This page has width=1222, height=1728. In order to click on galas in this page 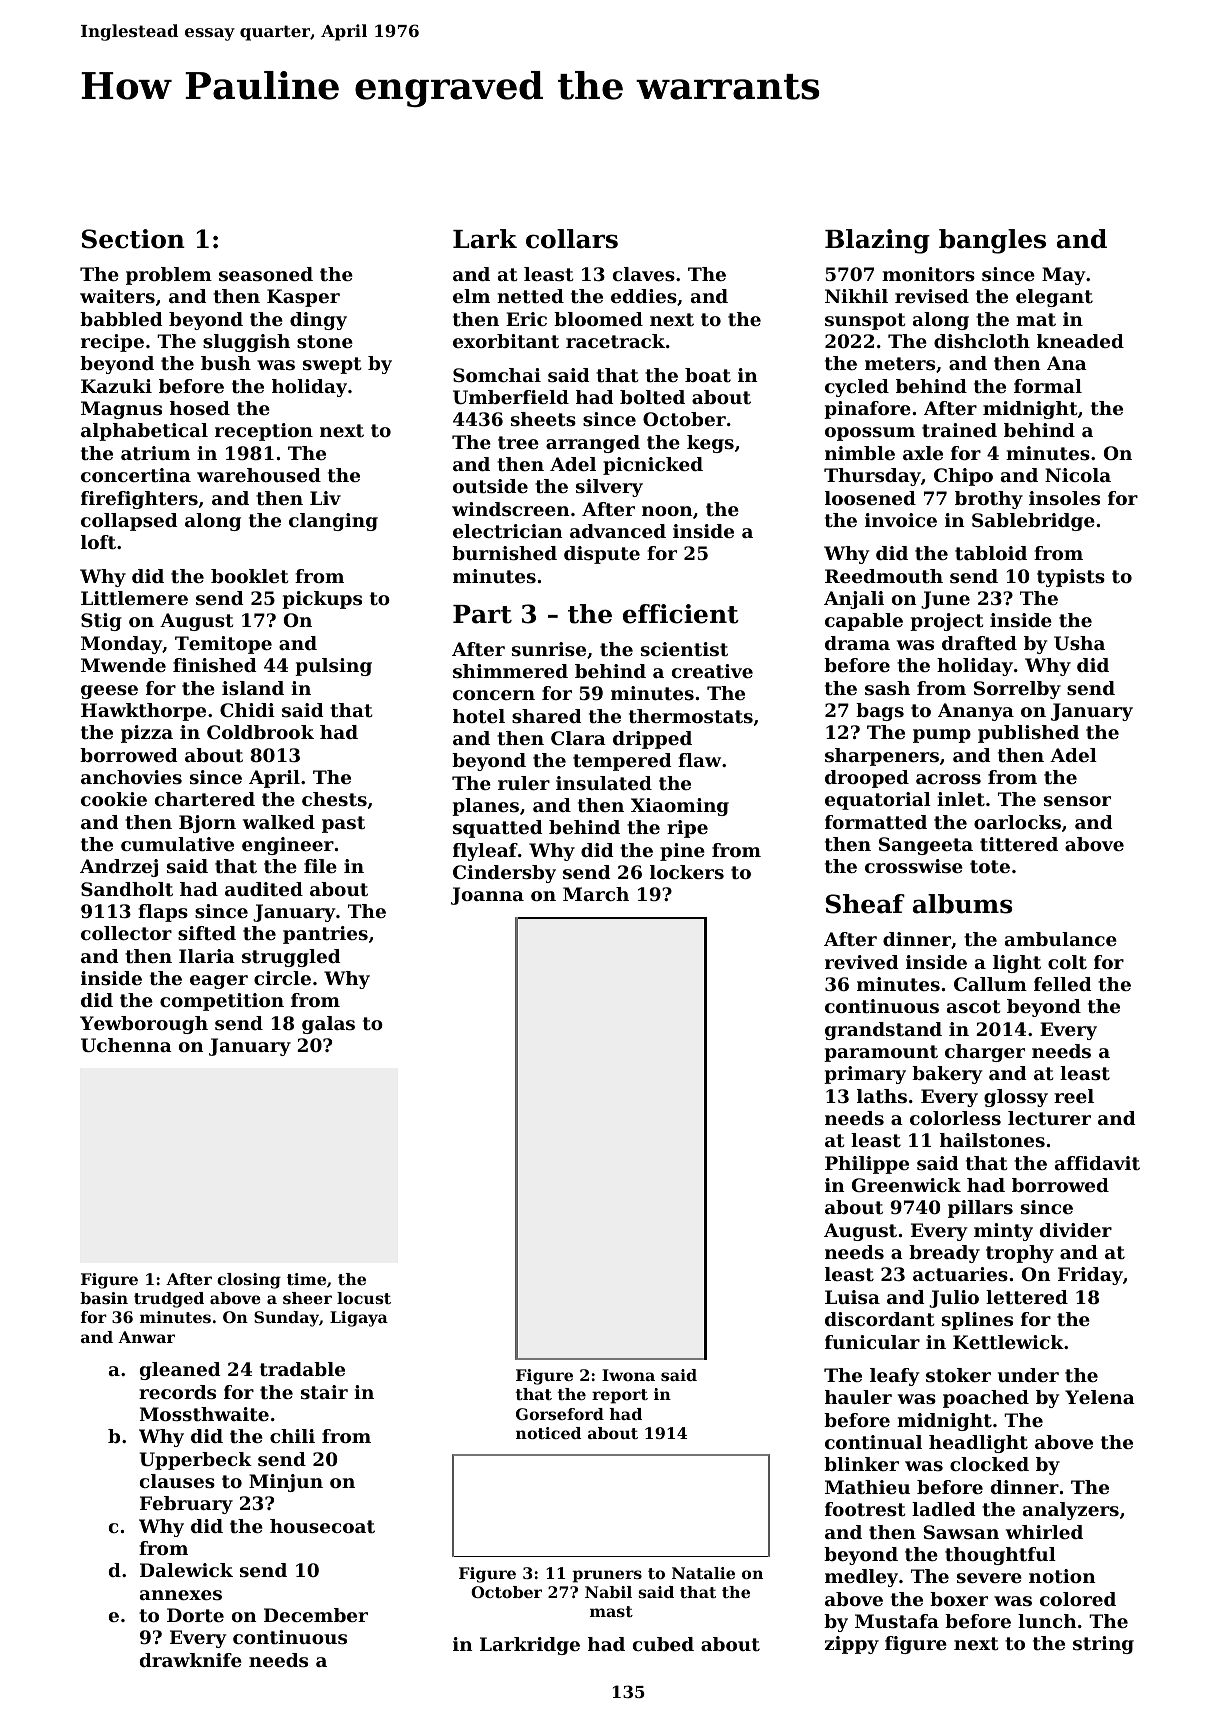, I will do `click(328, 1025)`.
